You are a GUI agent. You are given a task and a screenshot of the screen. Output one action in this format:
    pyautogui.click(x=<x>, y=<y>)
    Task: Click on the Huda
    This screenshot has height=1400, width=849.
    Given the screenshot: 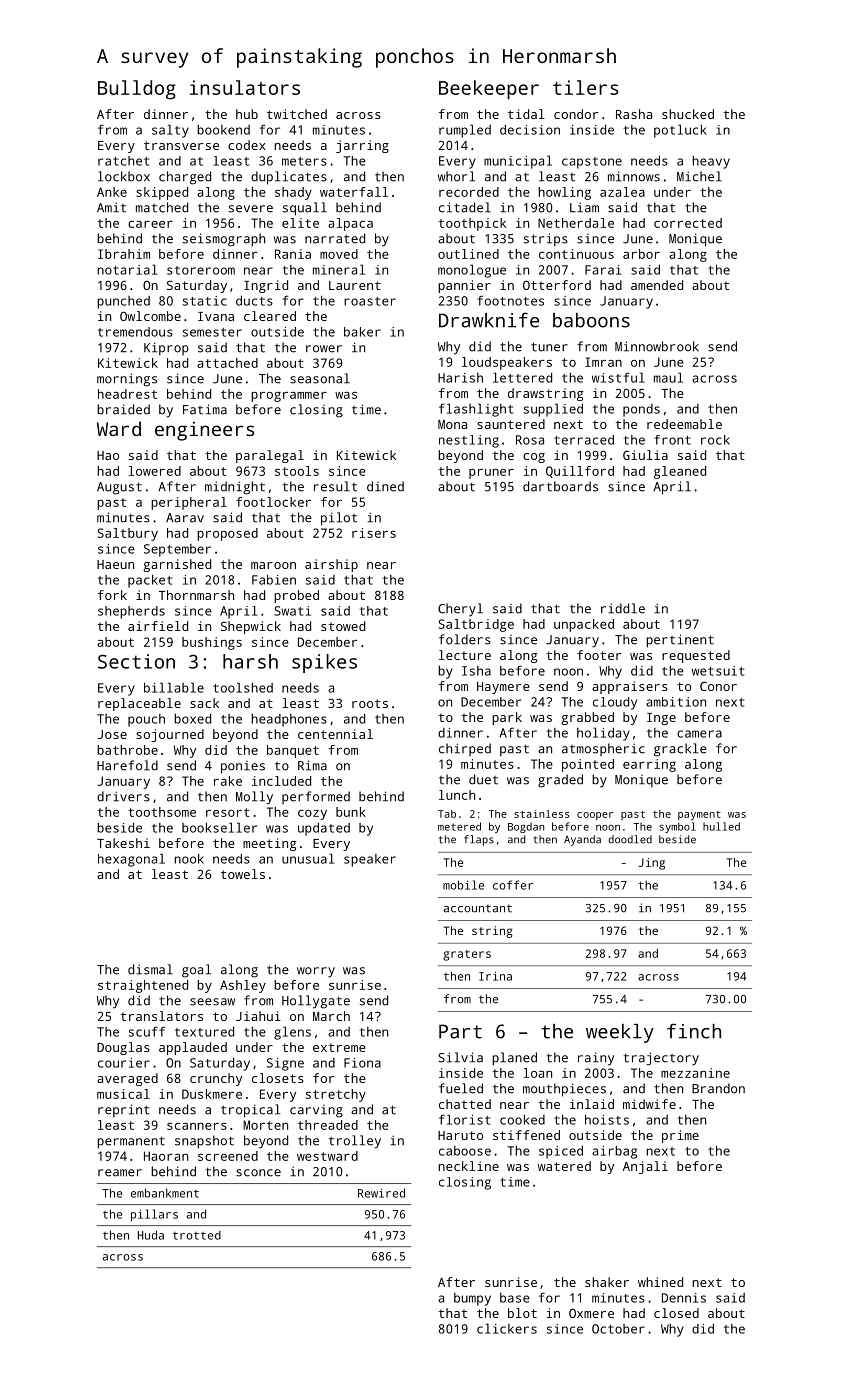 What is the action you would take?
    pyautogui.click(x=151, y=1235)
